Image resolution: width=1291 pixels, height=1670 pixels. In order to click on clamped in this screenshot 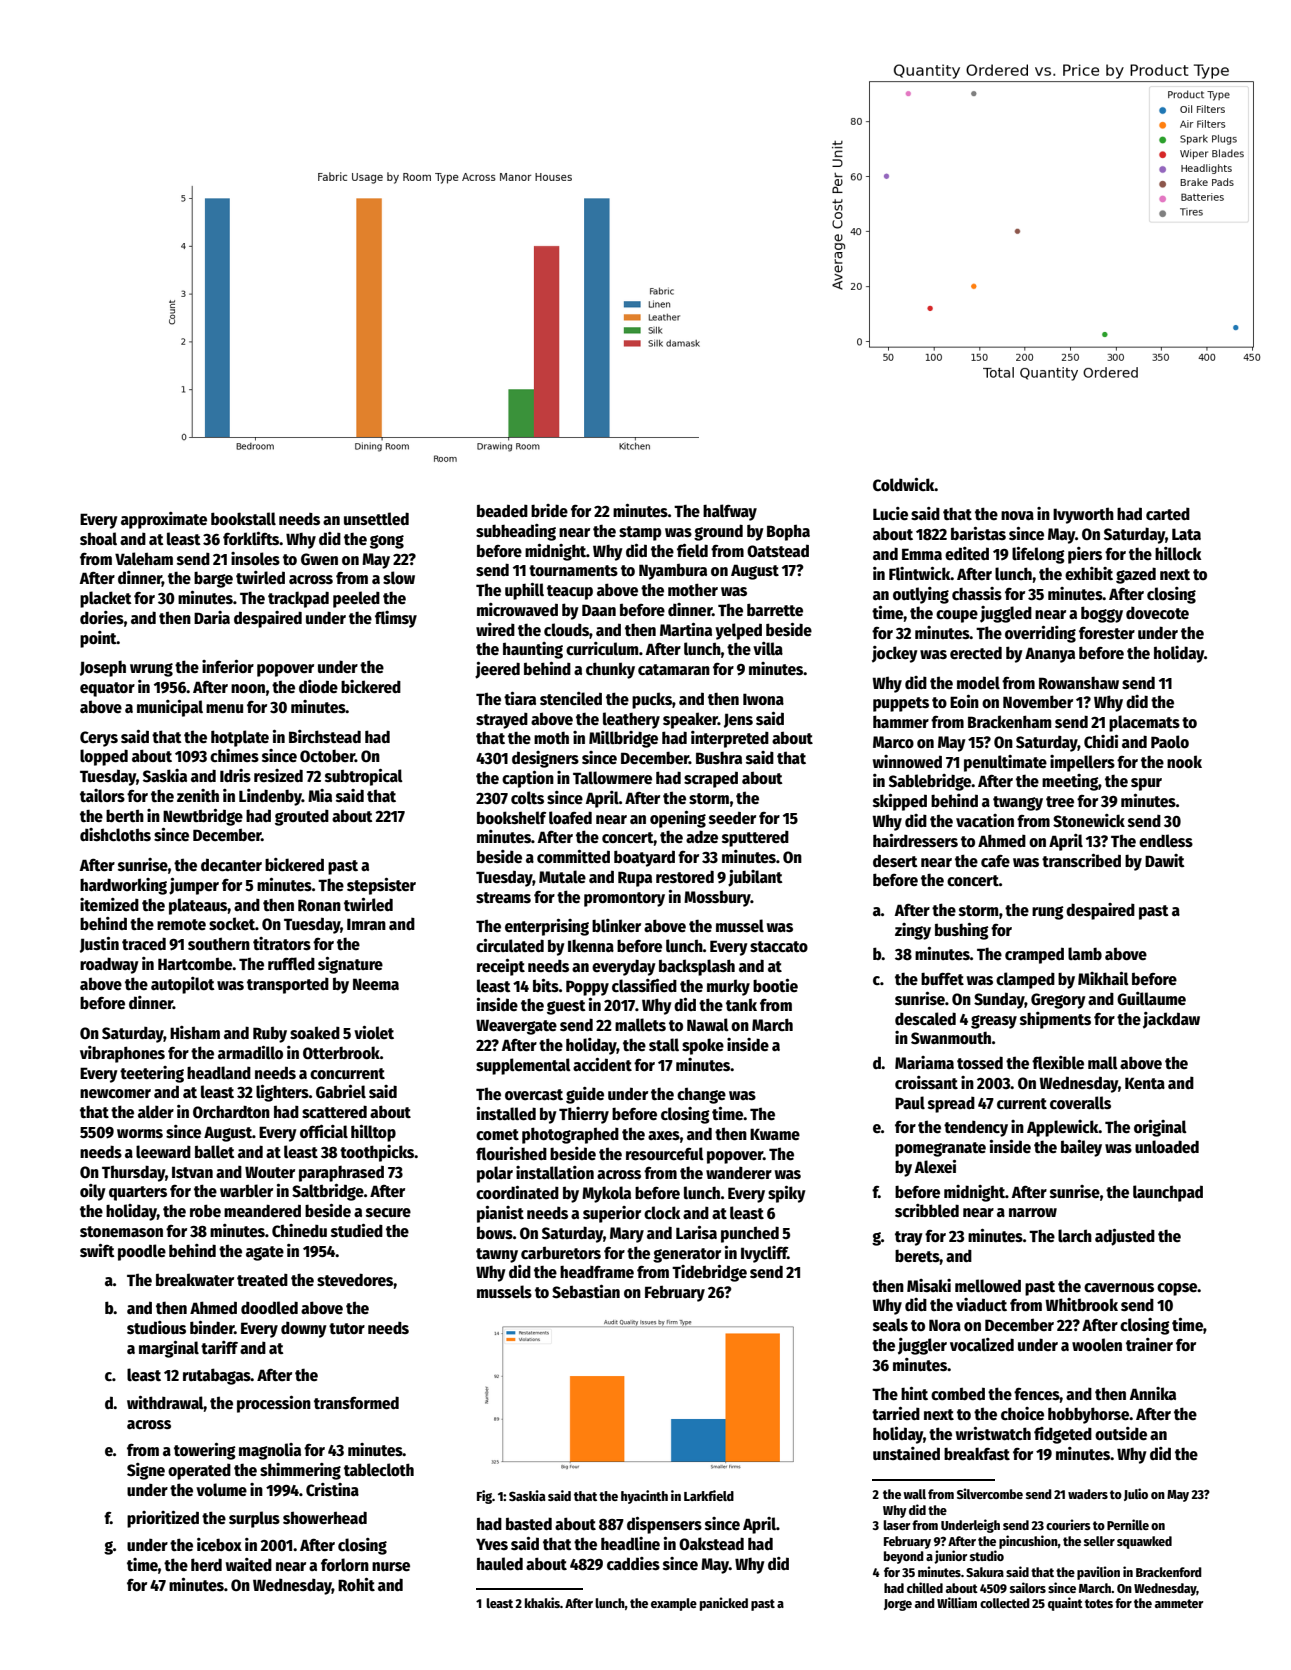, I will do `click(1025, 980)`.
